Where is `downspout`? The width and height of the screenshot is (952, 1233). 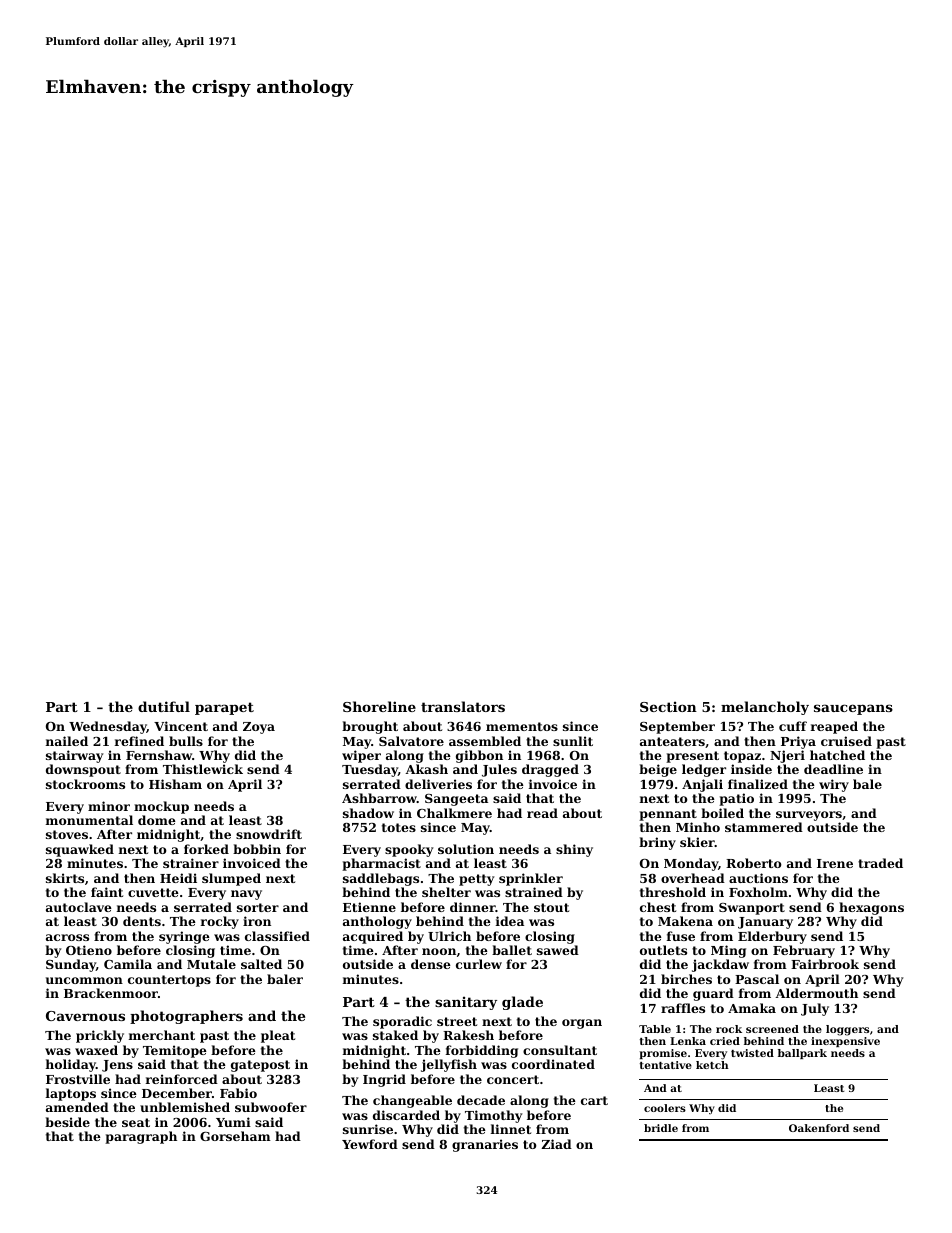 downspout is located at coordinates (83, 770).
